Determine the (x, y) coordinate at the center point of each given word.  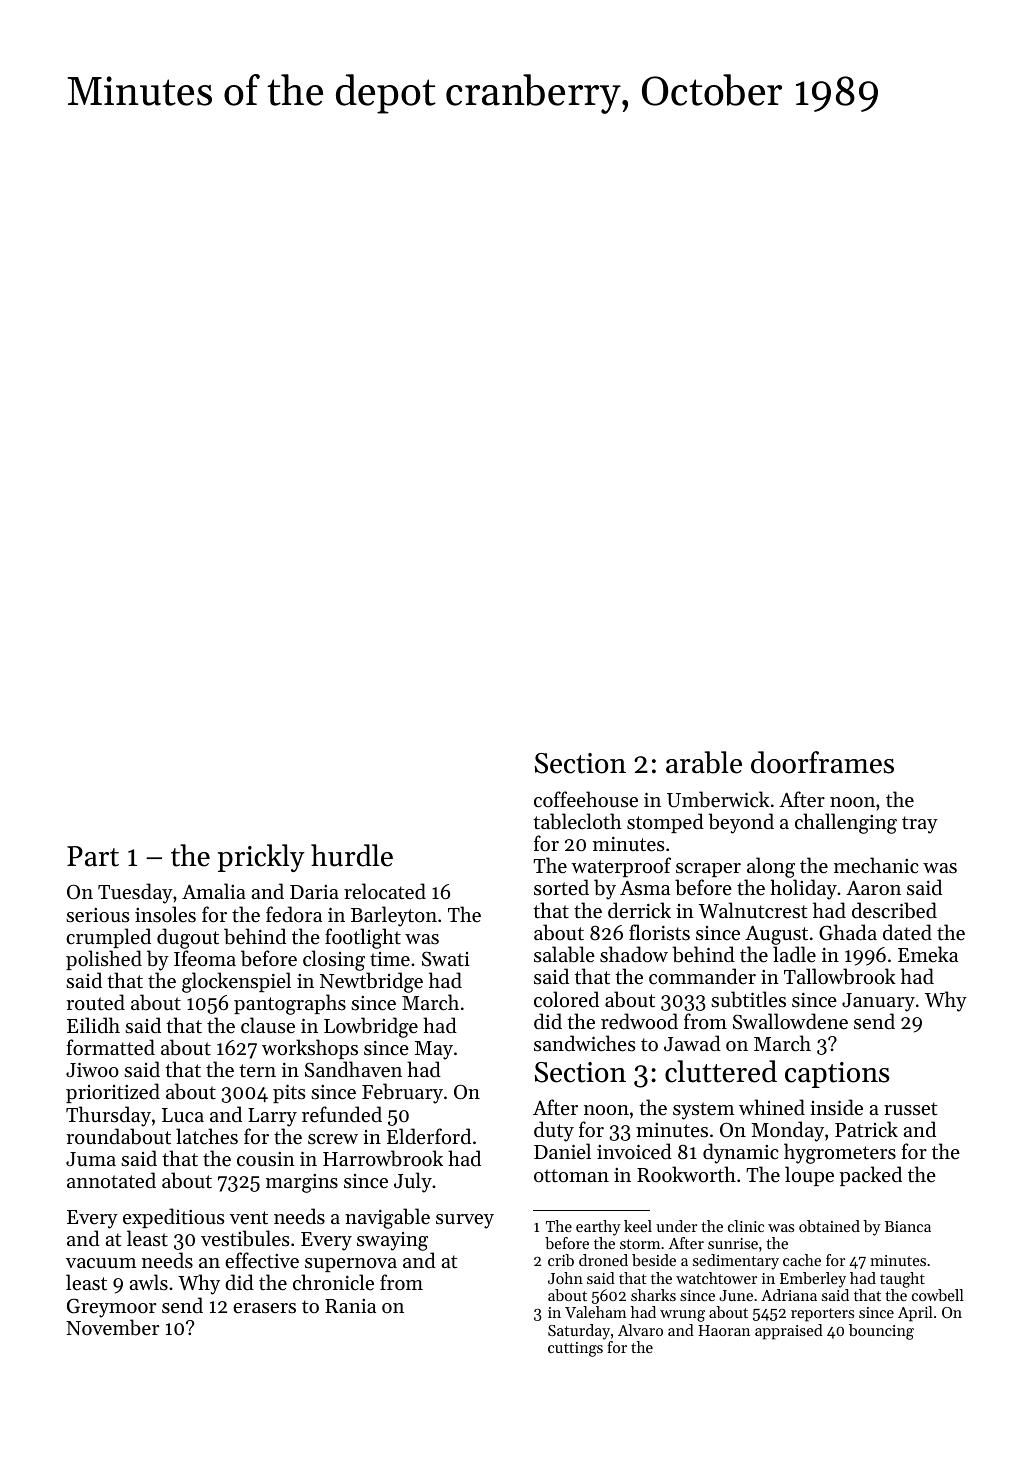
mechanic (876, 865)
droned (603, 1260)
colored (566, 999)
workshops (310, 1049)
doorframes (822, 762)
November (112, 1327)
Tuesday (135, 893)
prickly (261, 858)
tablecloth (577, 821)
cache (802, 1260)
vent (249, 1218)
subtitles (748, 999)
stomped (665, 823)
